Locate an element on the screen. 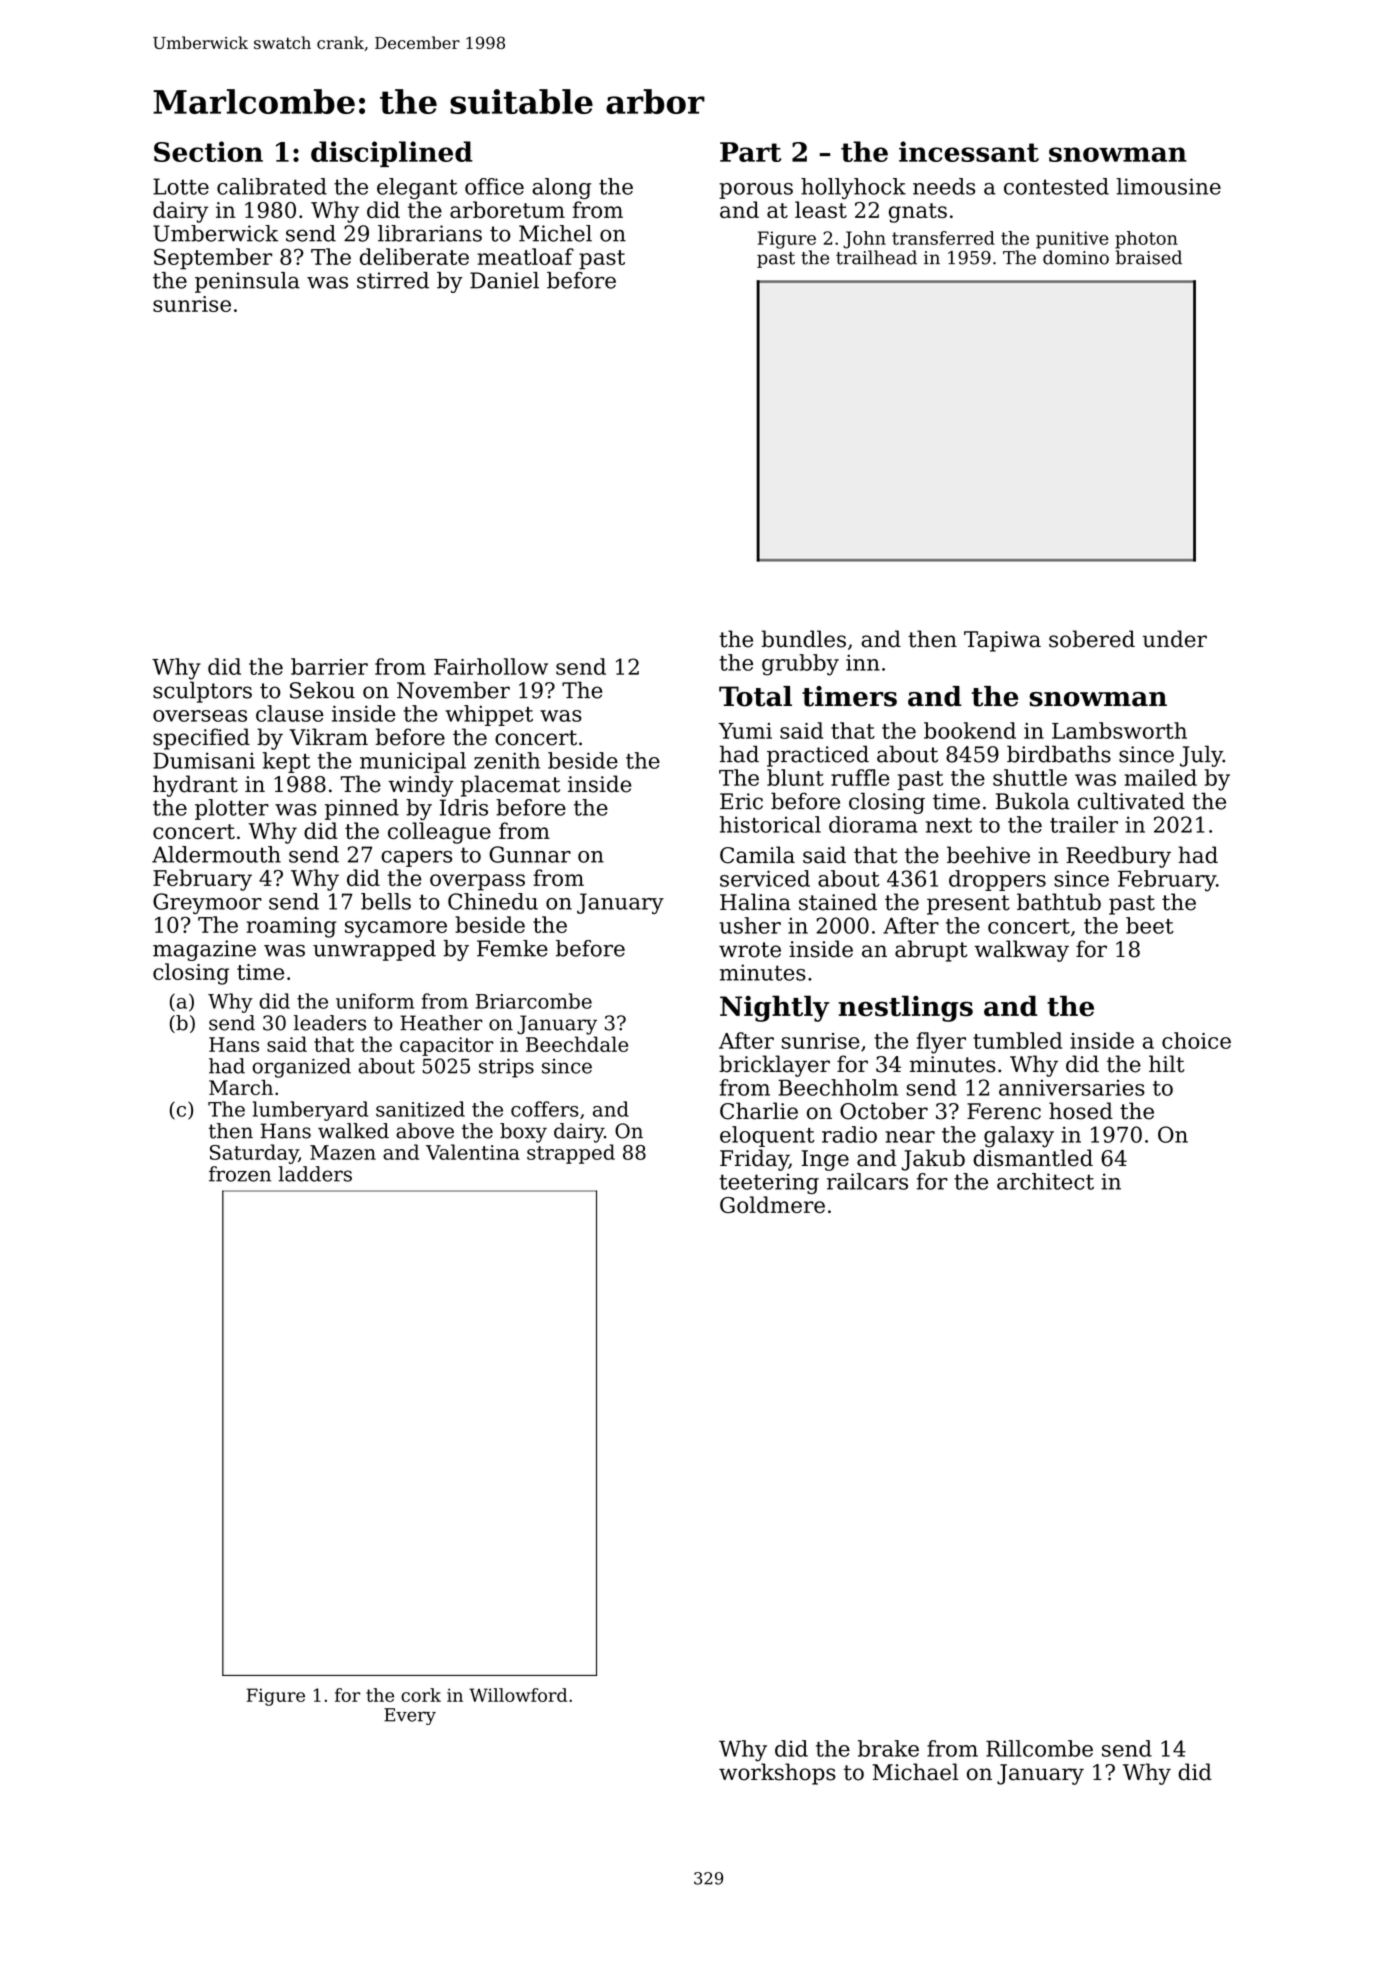 Image resolution: width=1386 pixels, height=1969 pixels. porous is located at coordinates (756, 191).
